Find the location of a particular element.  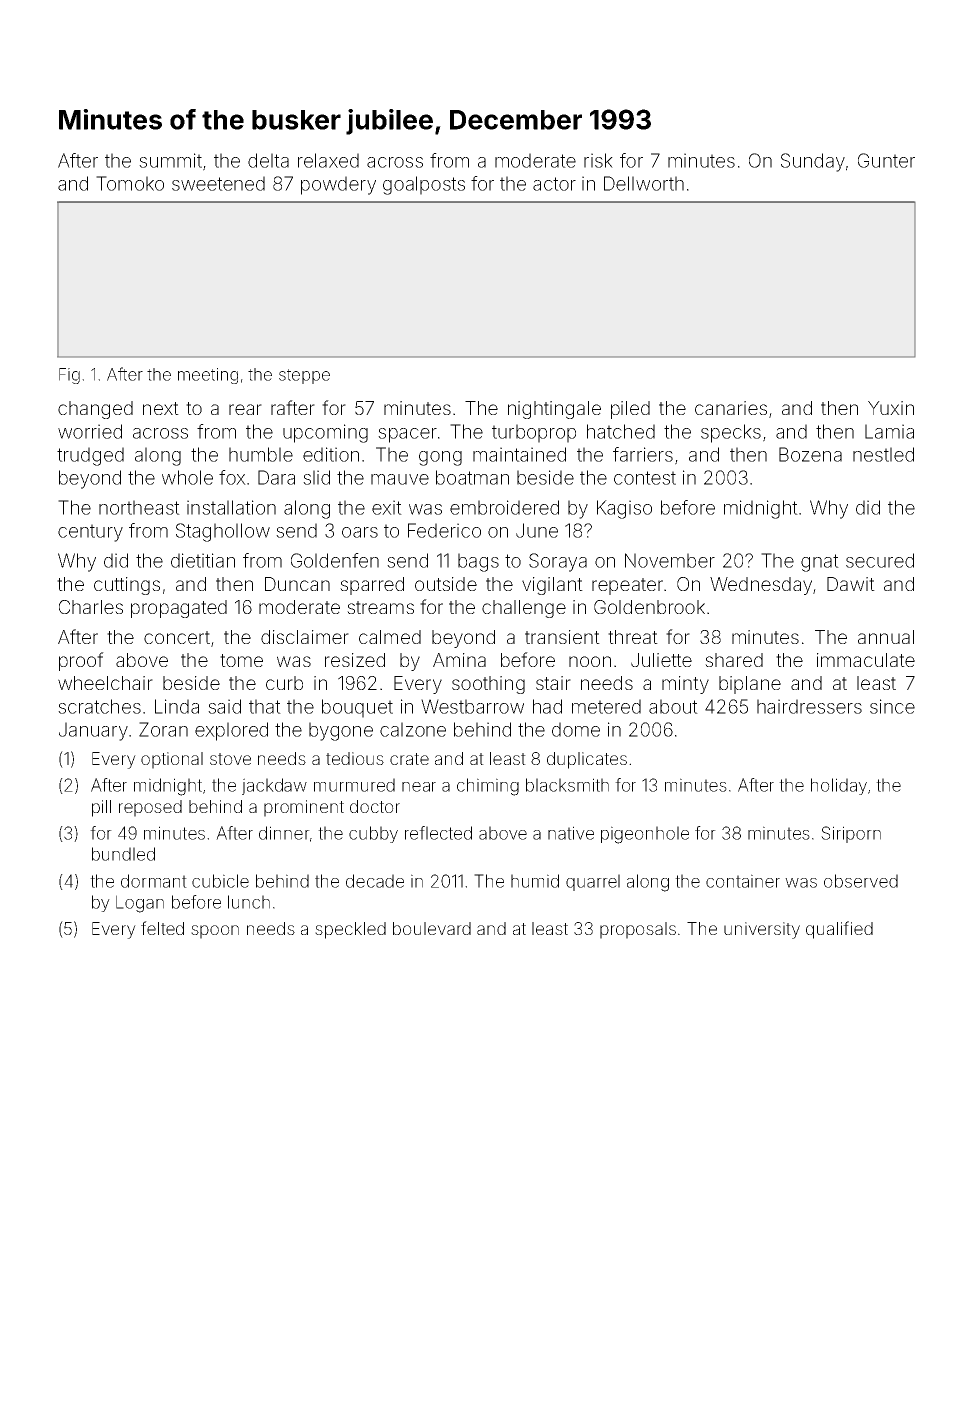

delta is located at coordinates (268, 160).
